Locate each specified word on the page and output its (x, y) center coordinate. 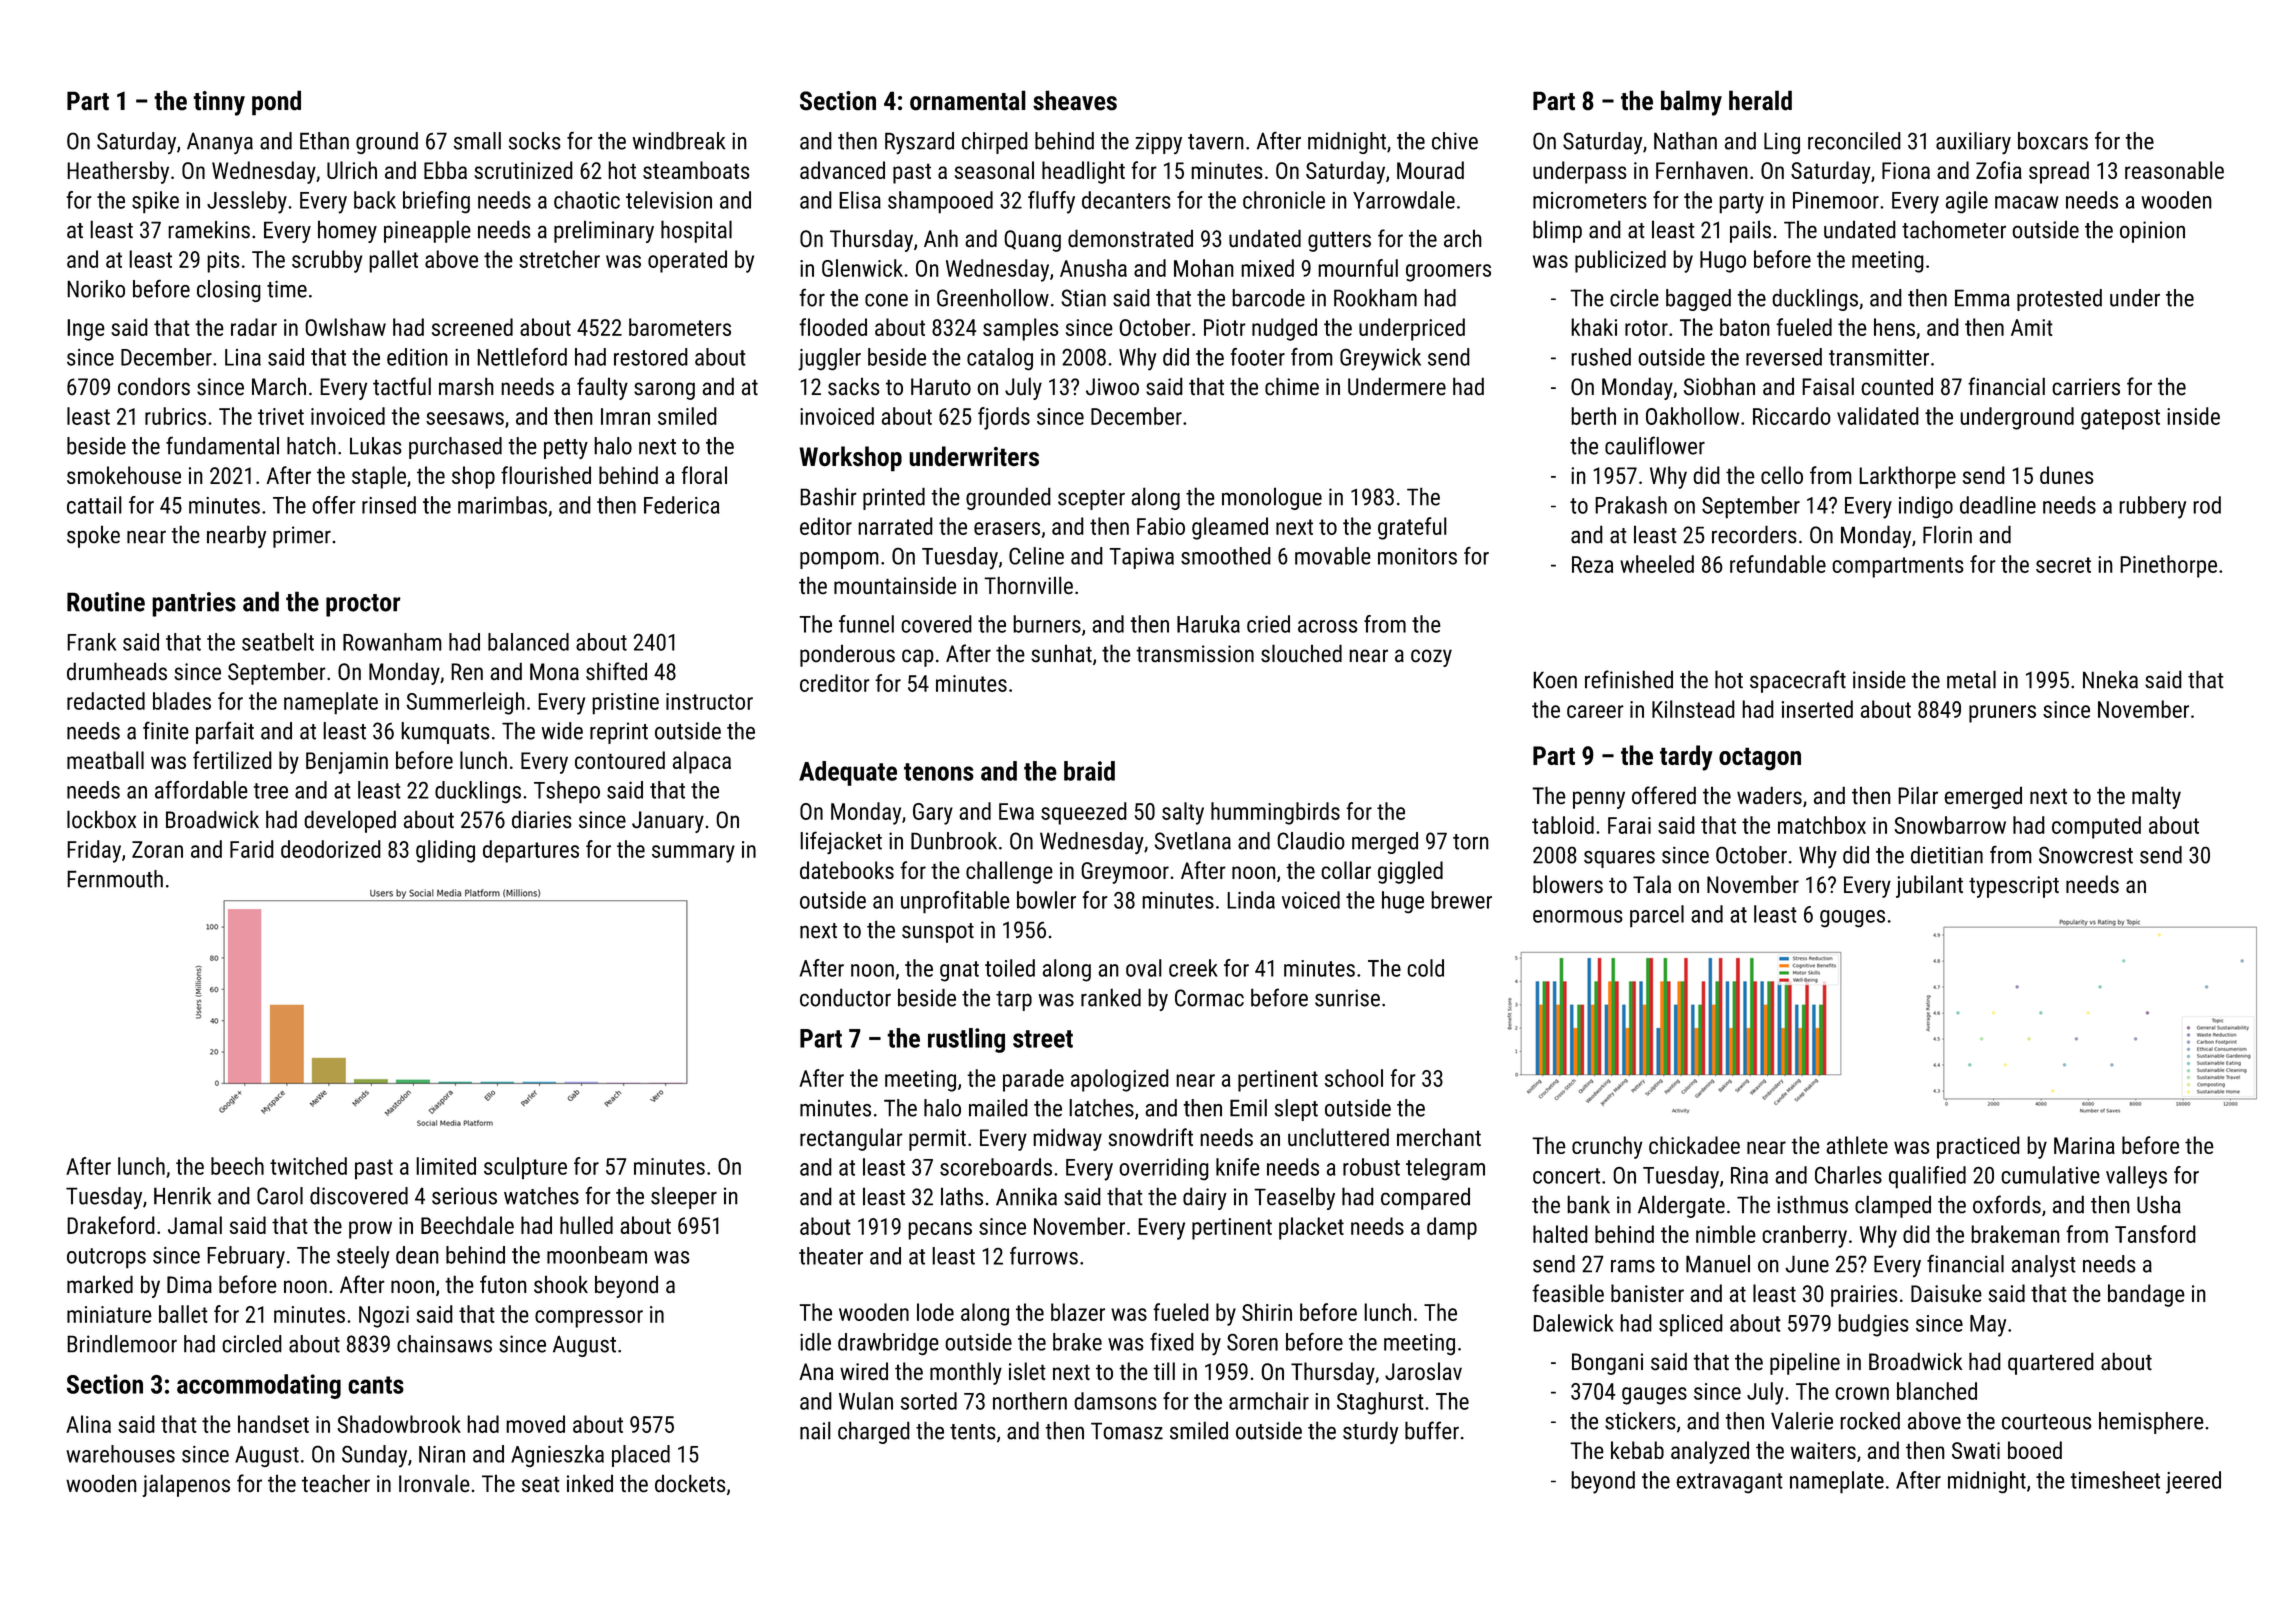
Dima (189, 1284)
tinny (219, 103)
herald (1760, 100)
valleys (2136, 1177)
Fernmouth (115, 879)
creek (1193, 968)
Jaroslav (1423, 1371)
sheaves (1075, 100)
